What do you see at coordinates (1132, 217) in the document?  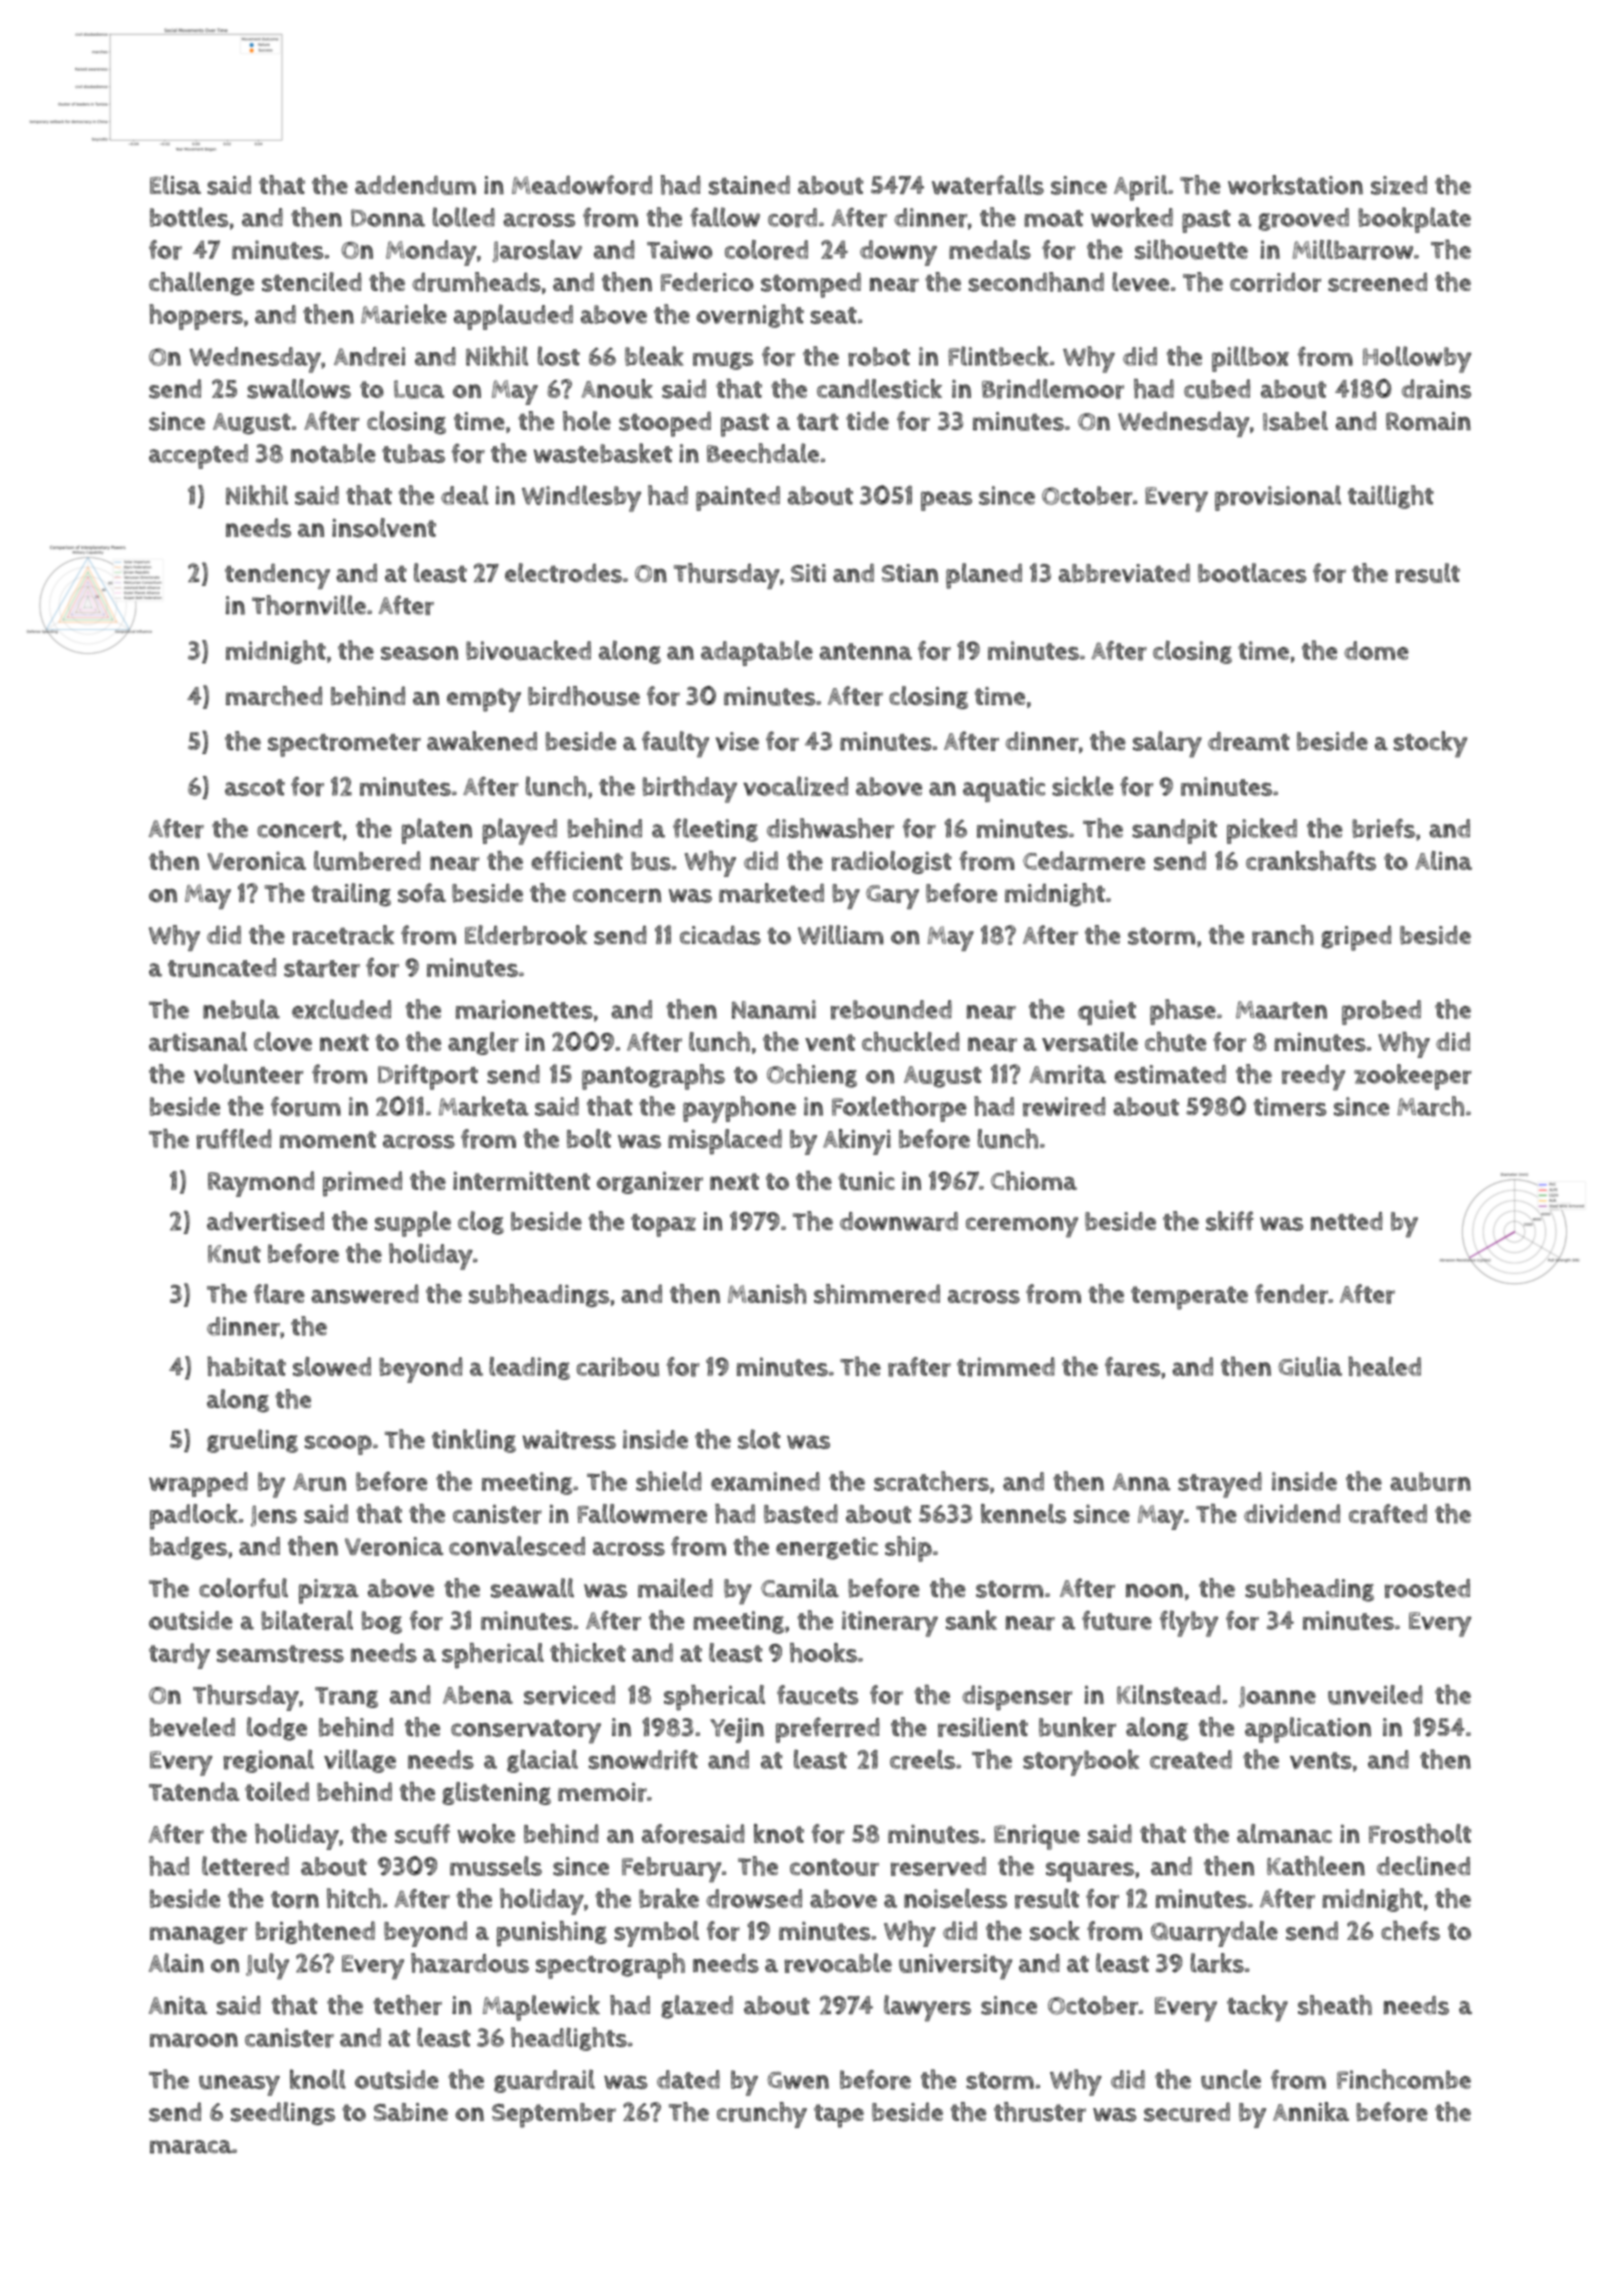 I see `worked` at bounding box center [1132, 217].
